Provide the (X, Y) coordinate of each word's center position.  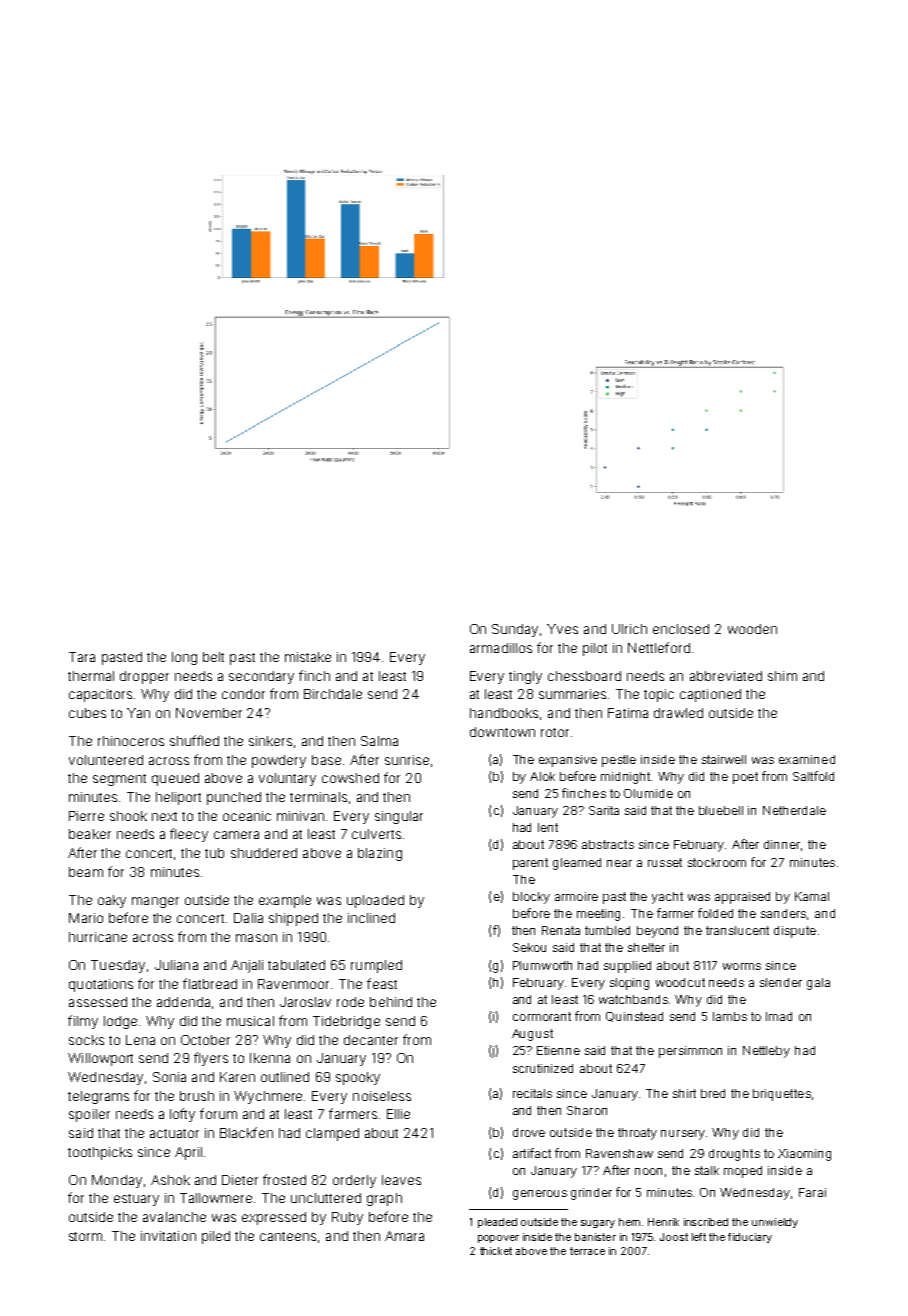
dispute (795, 932)
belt (213, 657)
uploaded (375, 901)
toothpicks (100, 1153)
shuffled (194, 740)
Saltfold (813, 776)
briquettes (782, 1095)
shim (782, 676)
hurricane (98, 937)
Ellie (398, 1114)
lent (548, 827)
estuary (136, 1200)
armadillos (501, 648)
